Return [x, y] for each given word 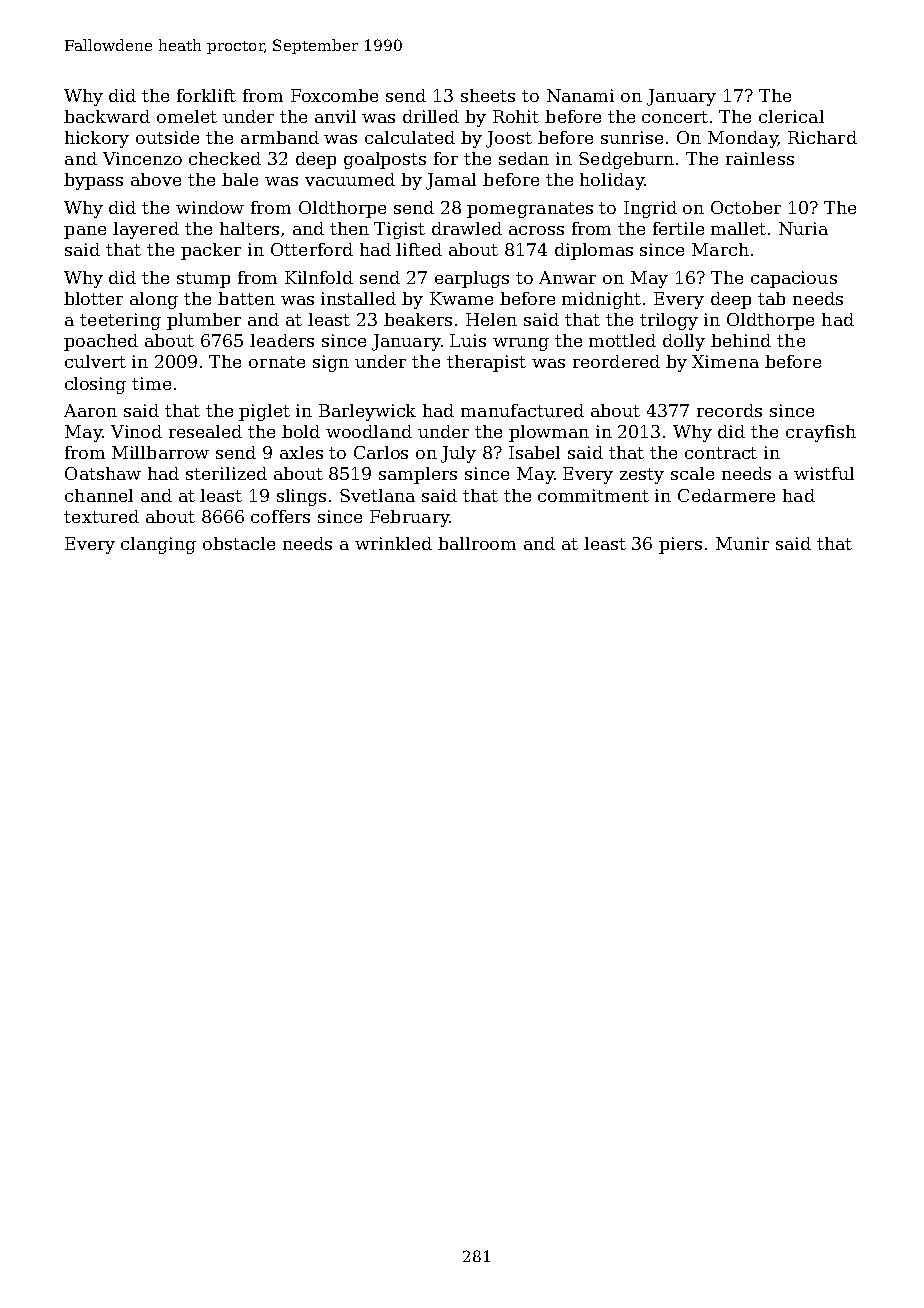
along [154, 300]
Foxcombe [334, 95]
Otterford [312, 249]
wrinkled [393, 543]
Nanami [580, 95]
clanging [158, 545]
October [746, 207]
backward [107, 116]
